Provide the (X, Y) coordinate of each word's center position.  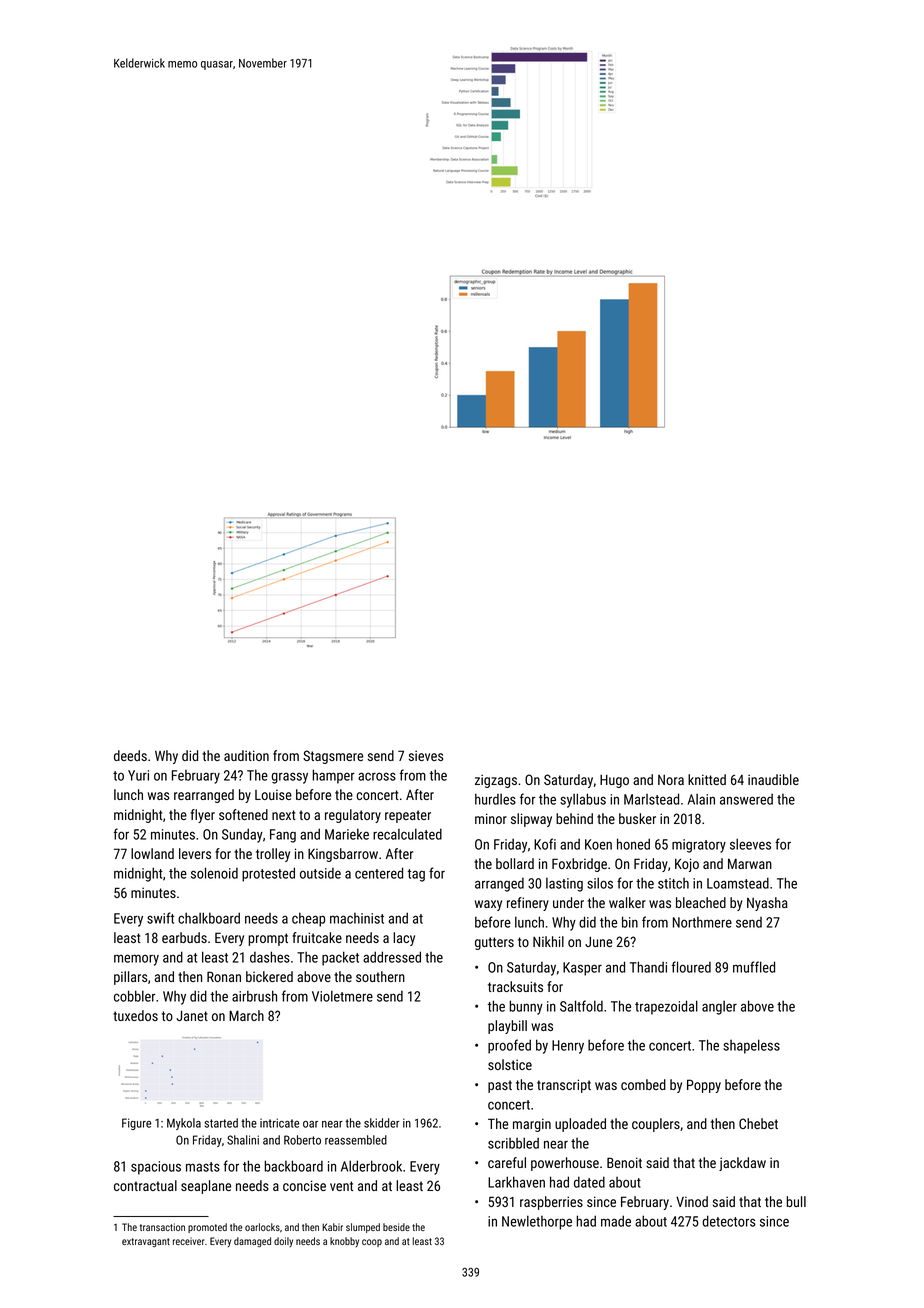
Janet (192, 1016)
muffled (754, 967)
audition (246, 755)
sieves (426, 755)
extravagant (146, 1242)
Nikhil (548, 941)
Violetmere (342, 996)
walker (627, 902)
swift (160, 918)
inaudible (773, 779)
